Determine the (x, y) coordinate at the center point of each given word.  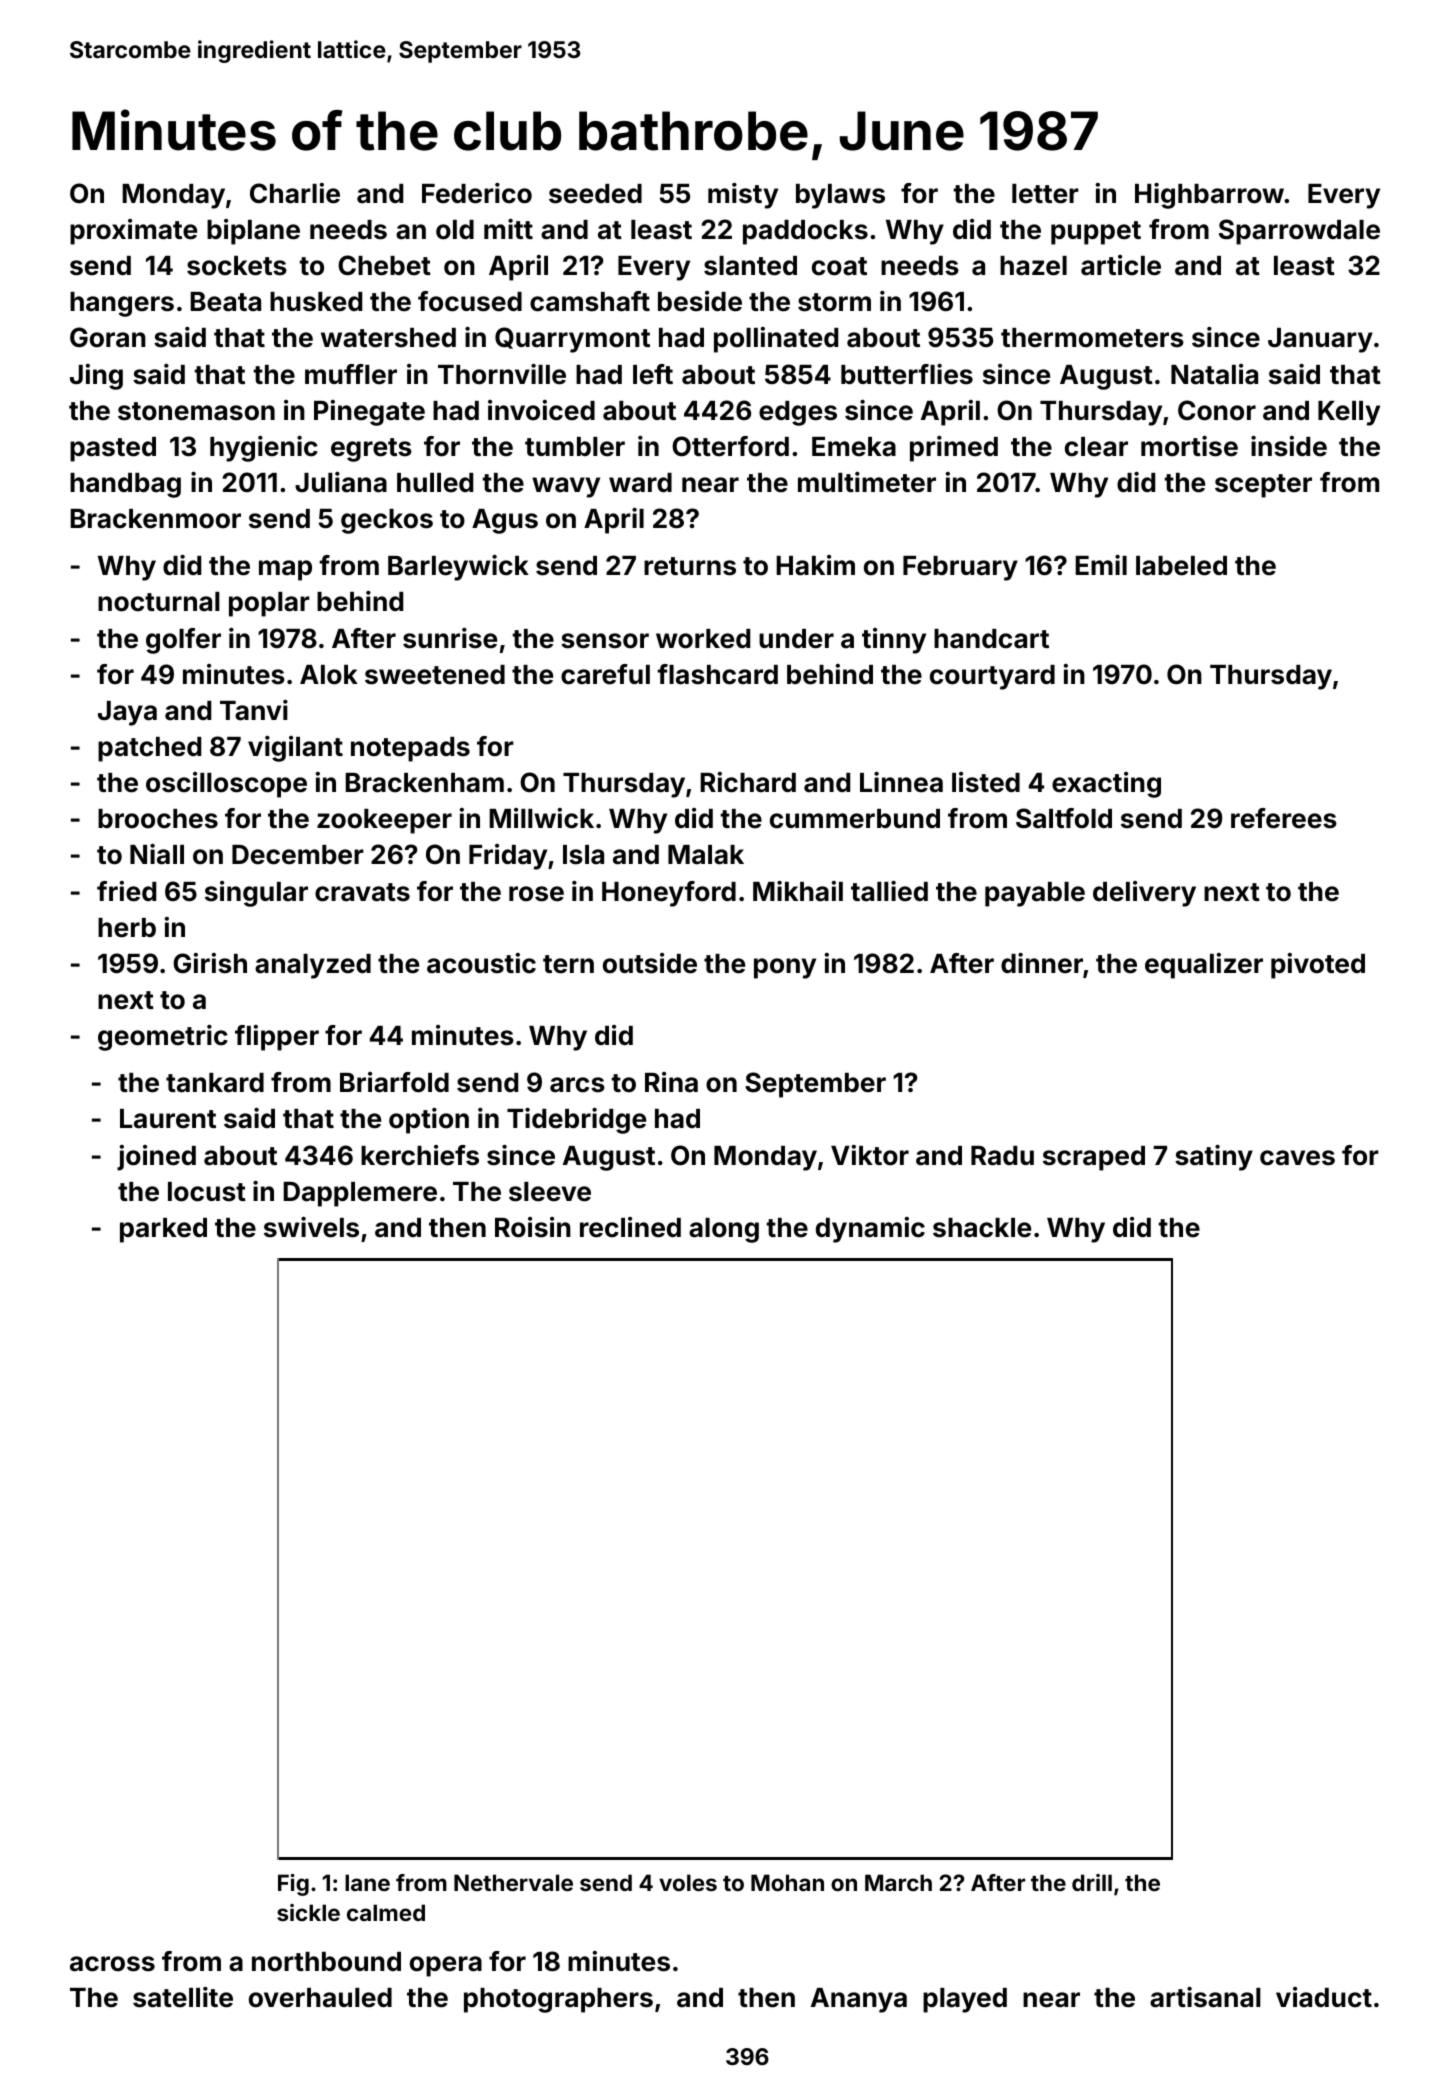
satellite (183, 1997)
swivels (311, 1227)
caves (1297, 1158)
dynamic (870, 1230)
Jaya (127, 713)
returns (690, 566)
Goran (108, 337)
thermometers (1092, 338)
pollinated (776, 340)
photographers (558, 2000)
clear (1096, 447)
